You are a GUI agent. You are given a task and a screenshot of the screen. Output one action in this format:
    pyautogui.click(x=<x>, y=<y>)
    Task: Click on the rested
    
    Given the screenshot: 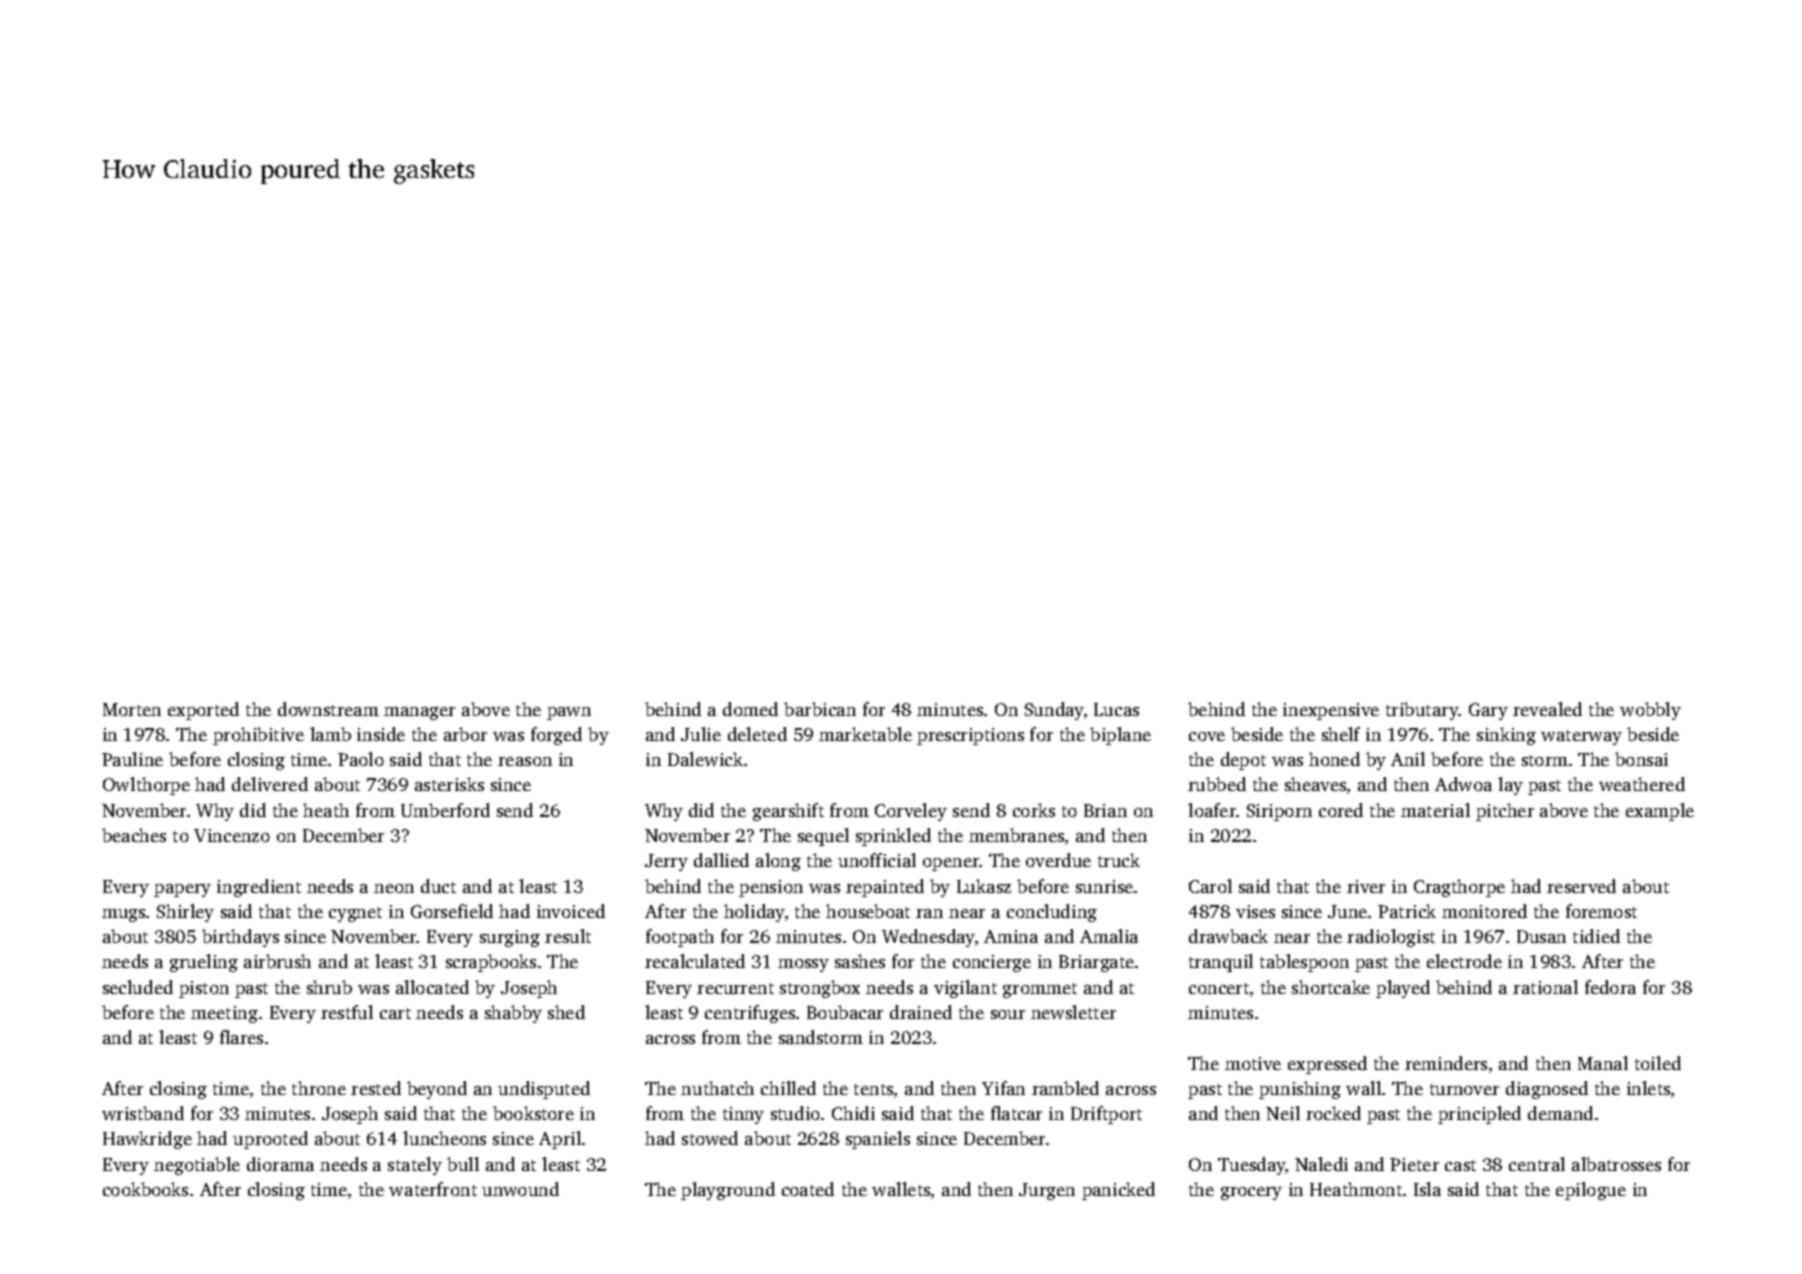 What is the action you would take?
    pyautogui.click(x=376, y=1088)
